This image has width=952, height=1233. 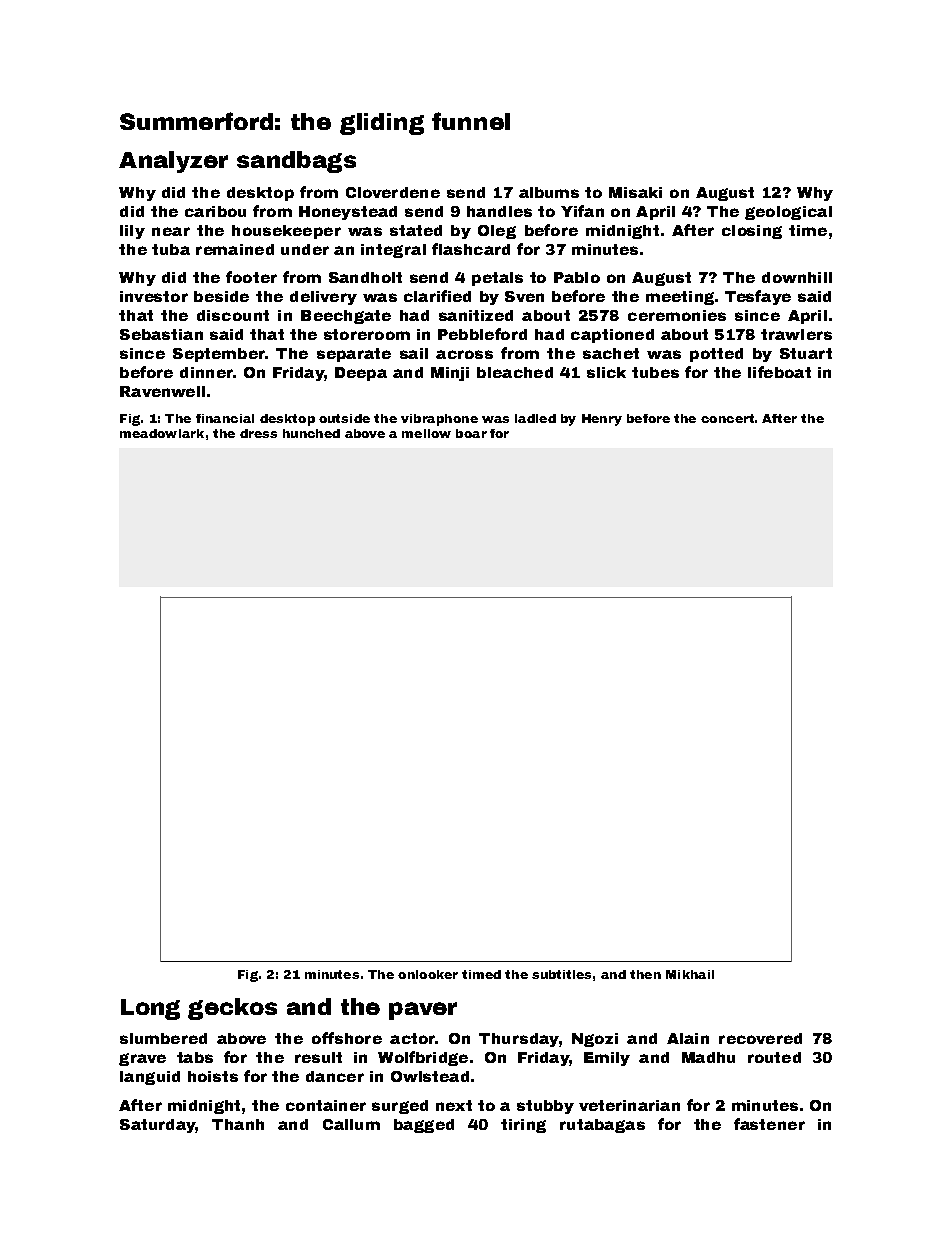 I want to click on downhill, so click(x=797, y=277).
